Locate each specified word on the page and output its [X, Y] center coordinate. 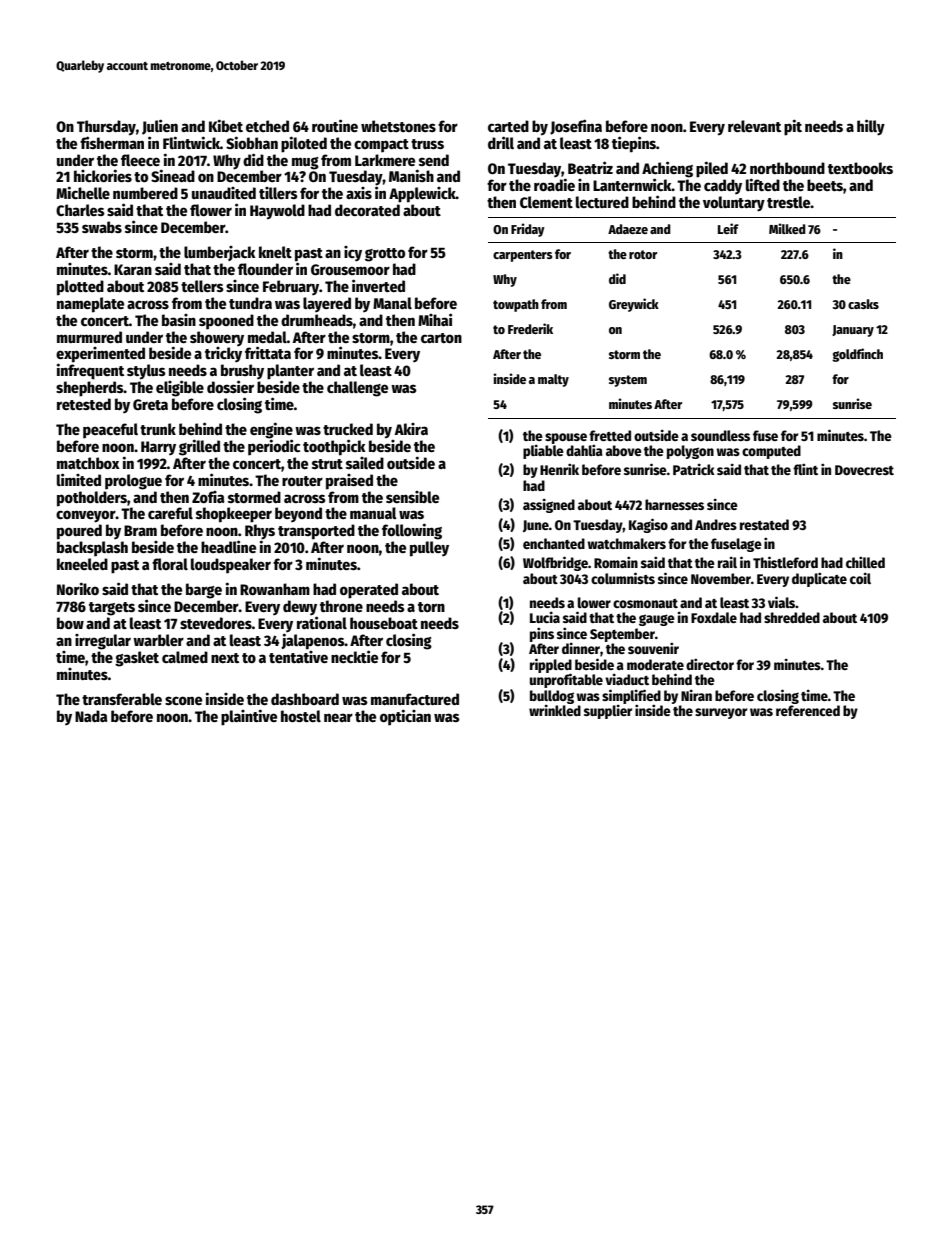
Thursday [106, 128]
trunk [158, 429]
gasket [137, 659]
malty [553, 380]
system [628, 381]
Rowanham [275, 589]
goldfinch [857, 355]
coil [860, 578]
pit [793, 127]
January [853, 331]
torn [431, 607]
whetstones [398, 126]
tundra [250, 303]
